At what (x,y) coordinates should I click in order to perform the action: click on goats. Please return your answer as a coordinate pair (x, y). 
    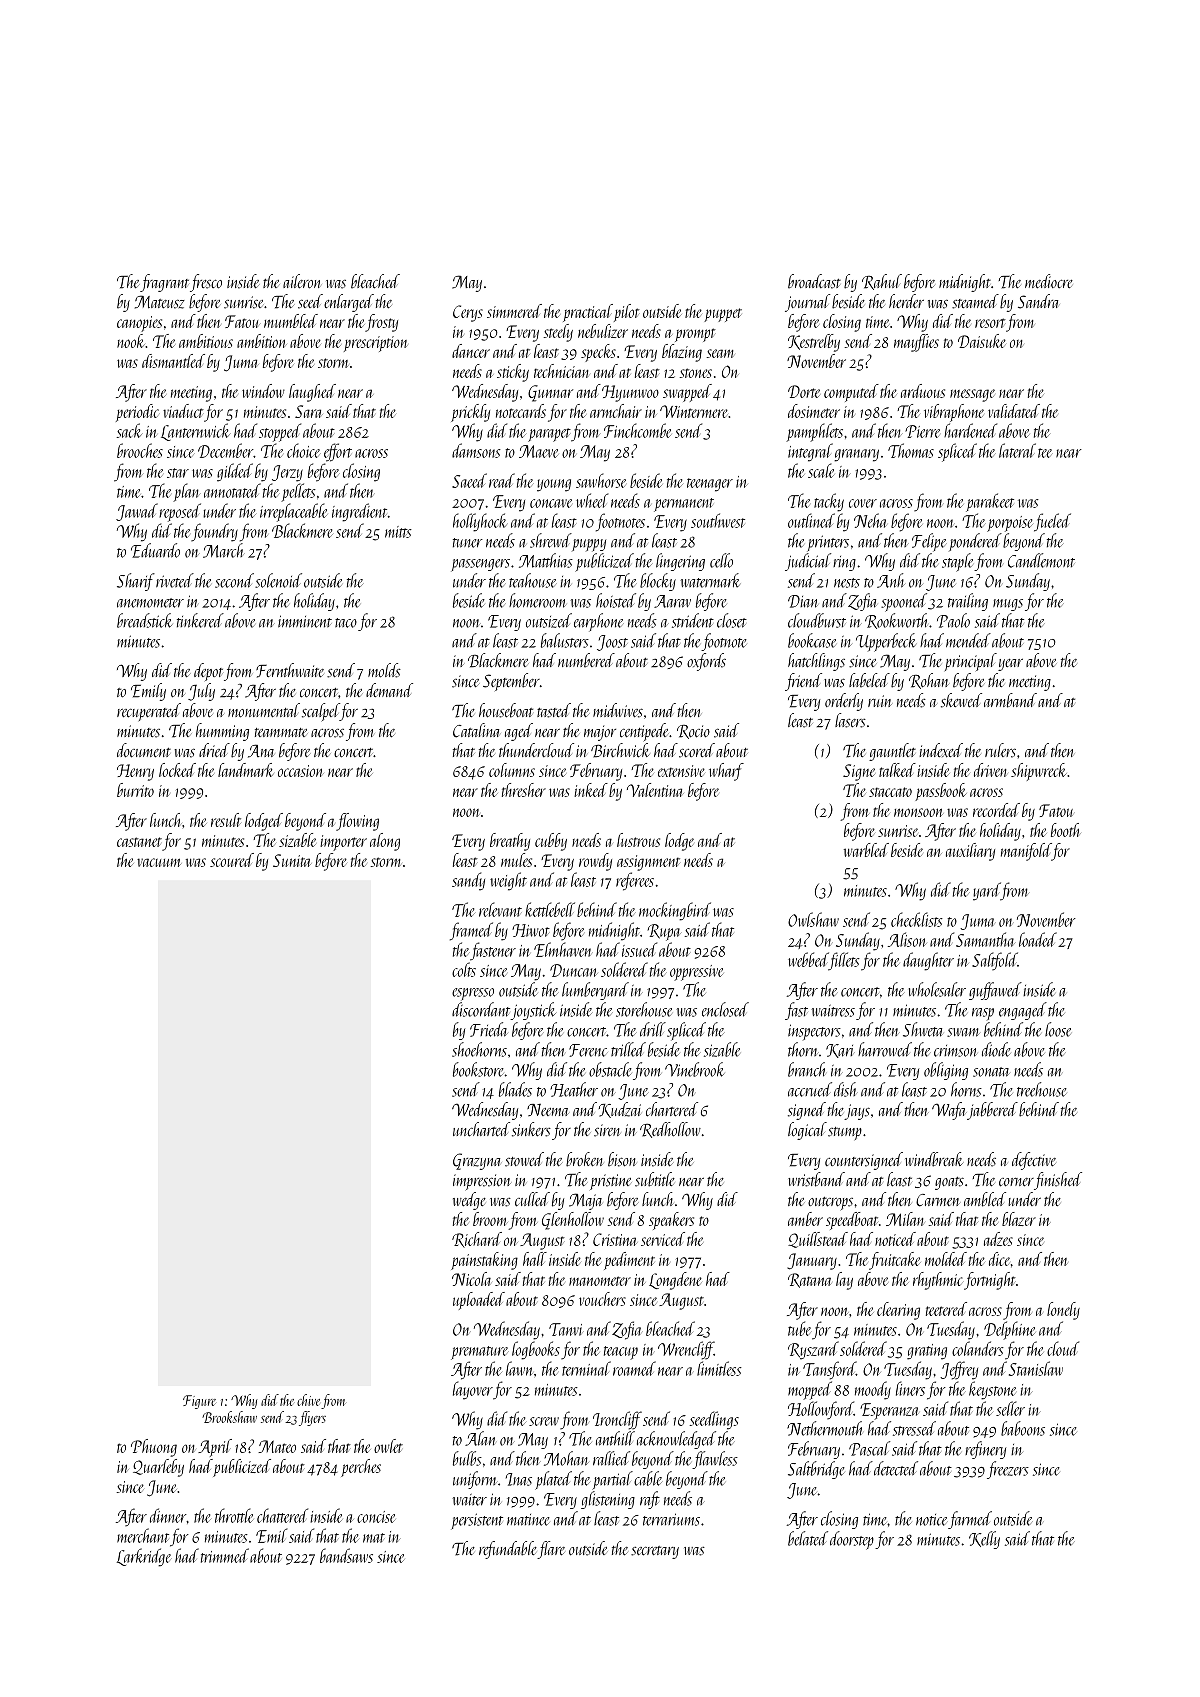
    Looking at the image, I should click on (949, 1183).
